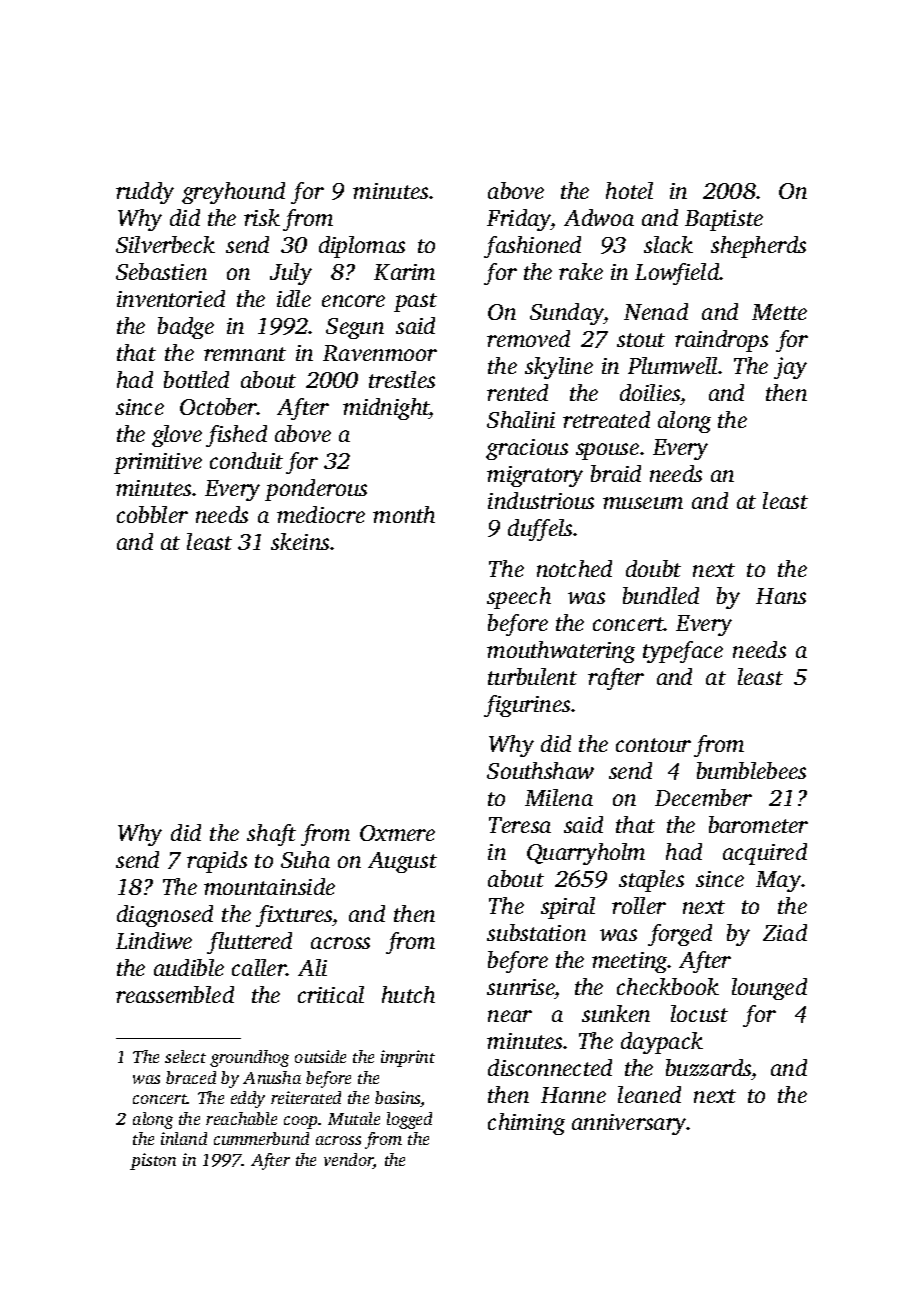 This screenshot has width=924, height=1311. What do you see at coordinates (526, 1124) in the screenshot?
I see `chiming` at bounding box center [526, 1124].
